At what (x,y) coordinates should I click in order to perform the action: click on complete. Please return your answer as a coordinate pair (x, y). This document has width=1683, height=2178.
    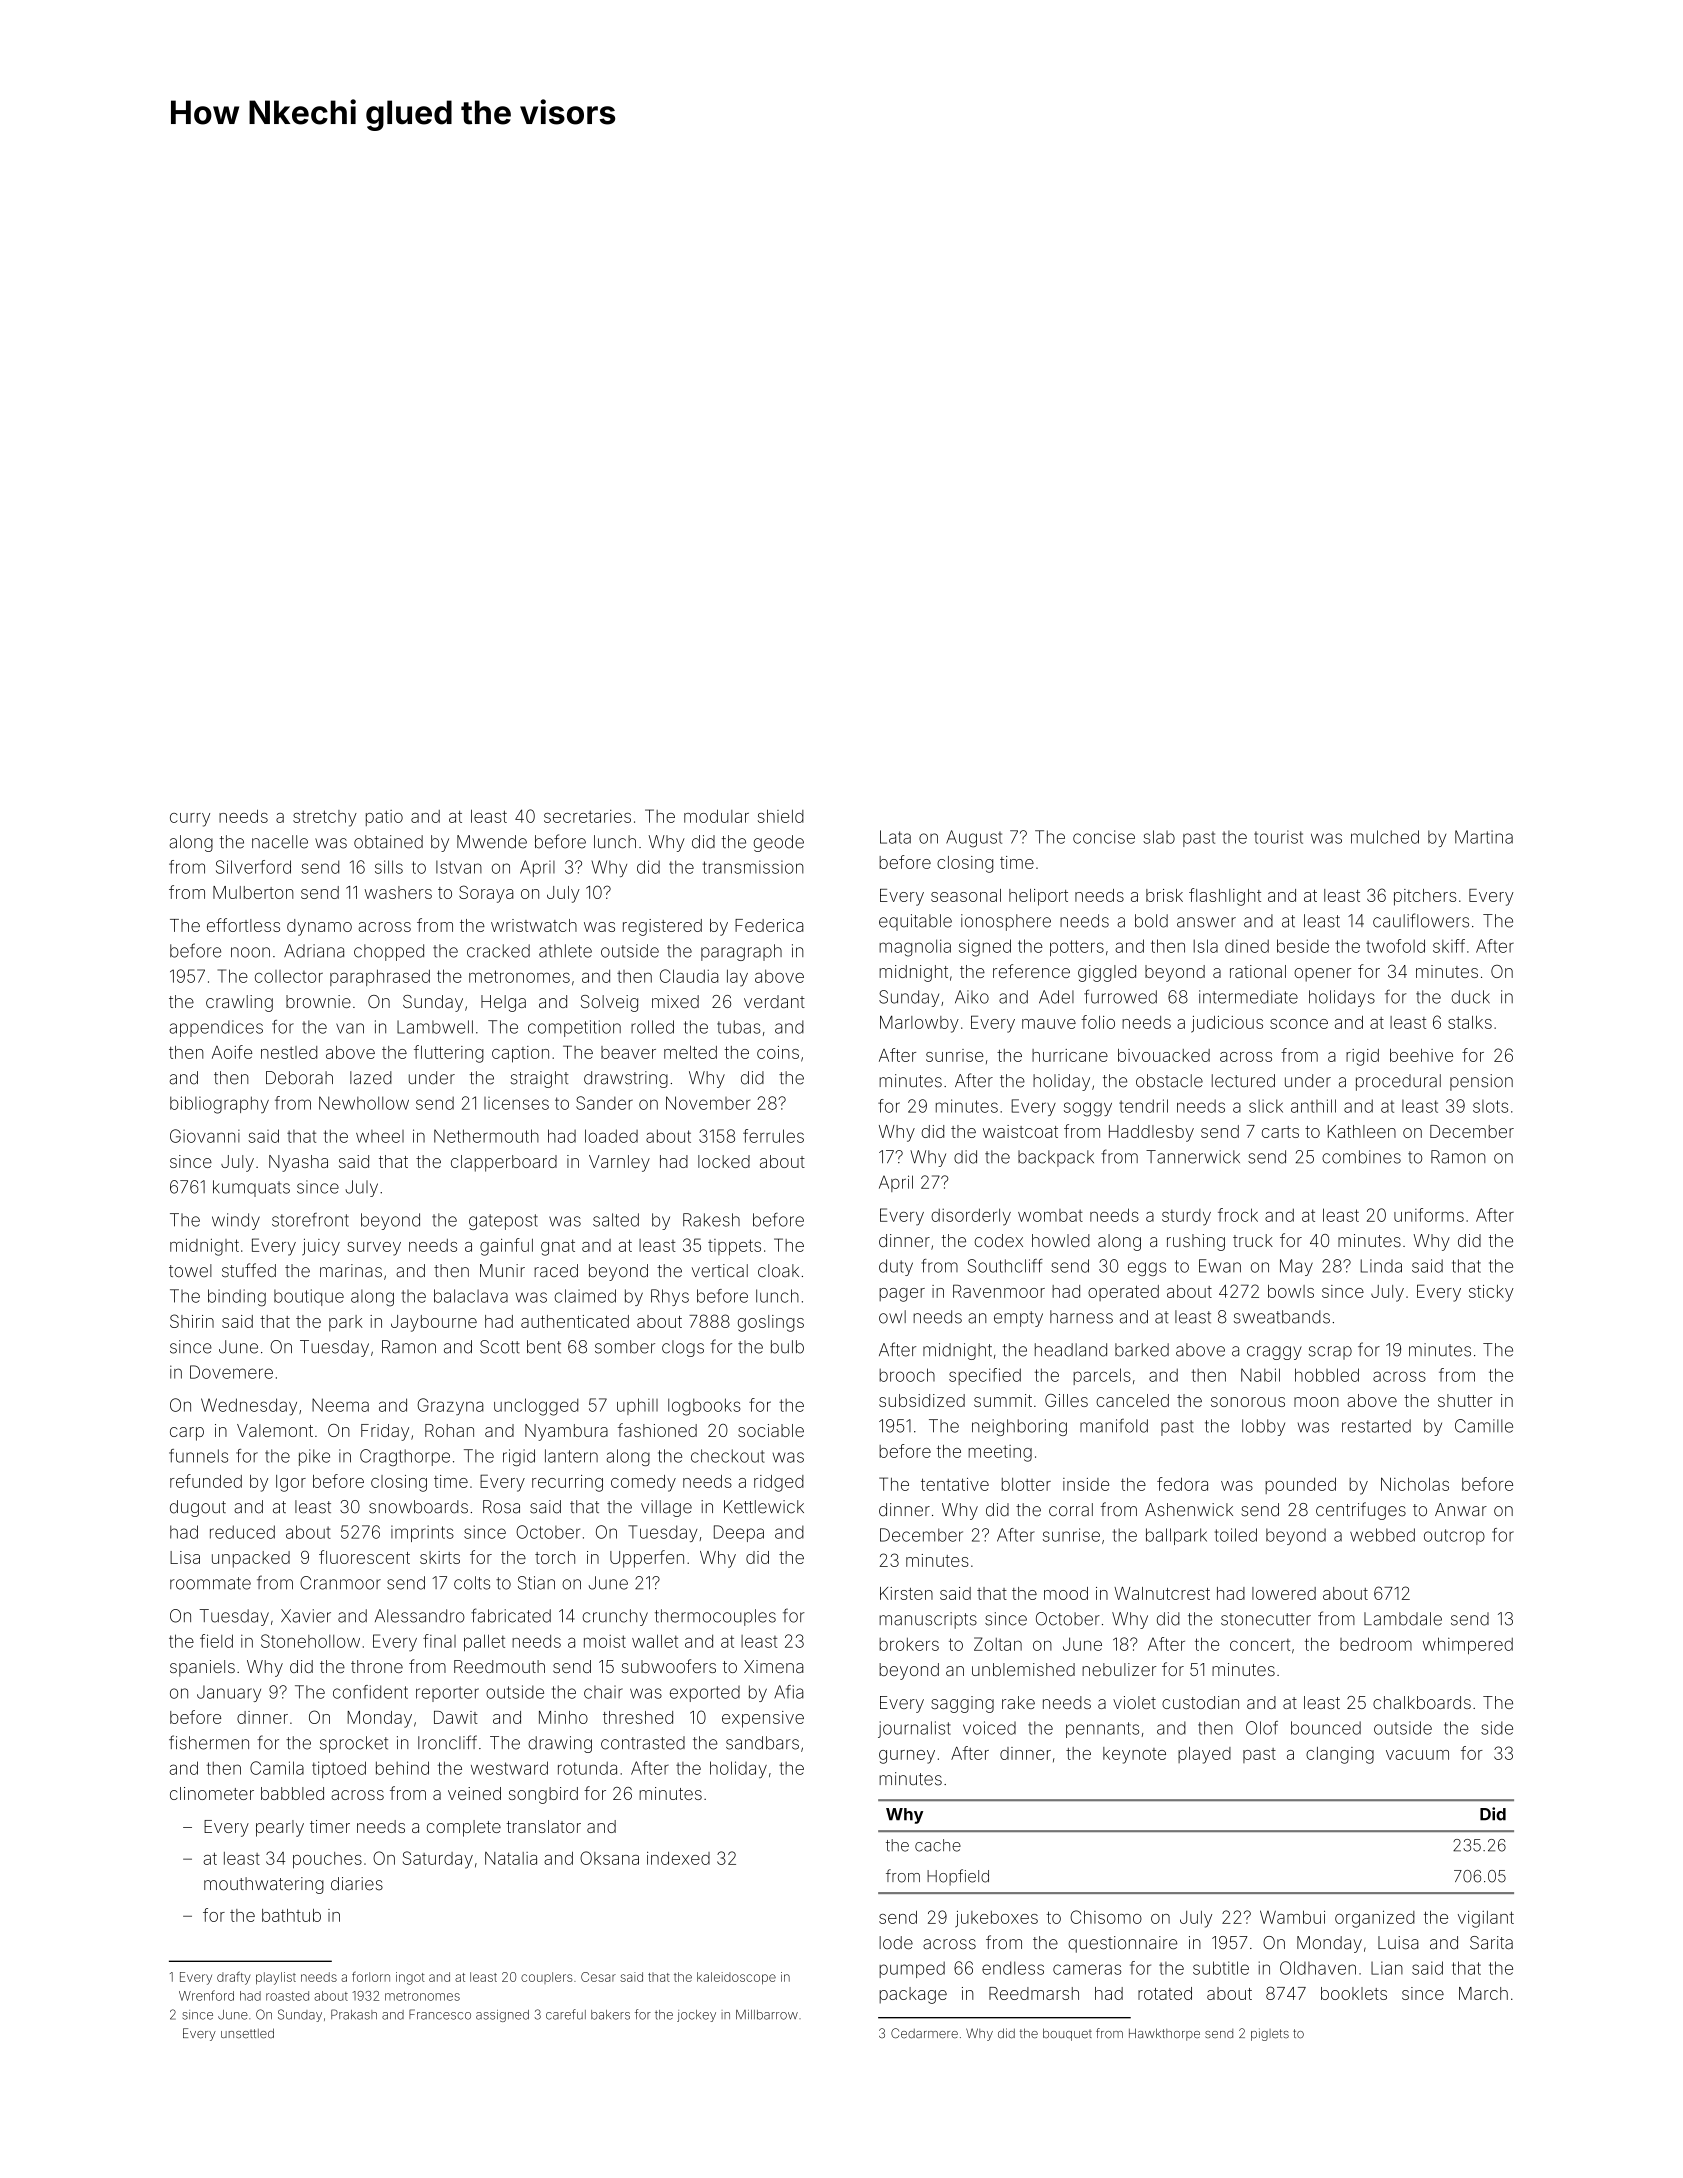
    Looking at the image, I should click on (464, 1828).
